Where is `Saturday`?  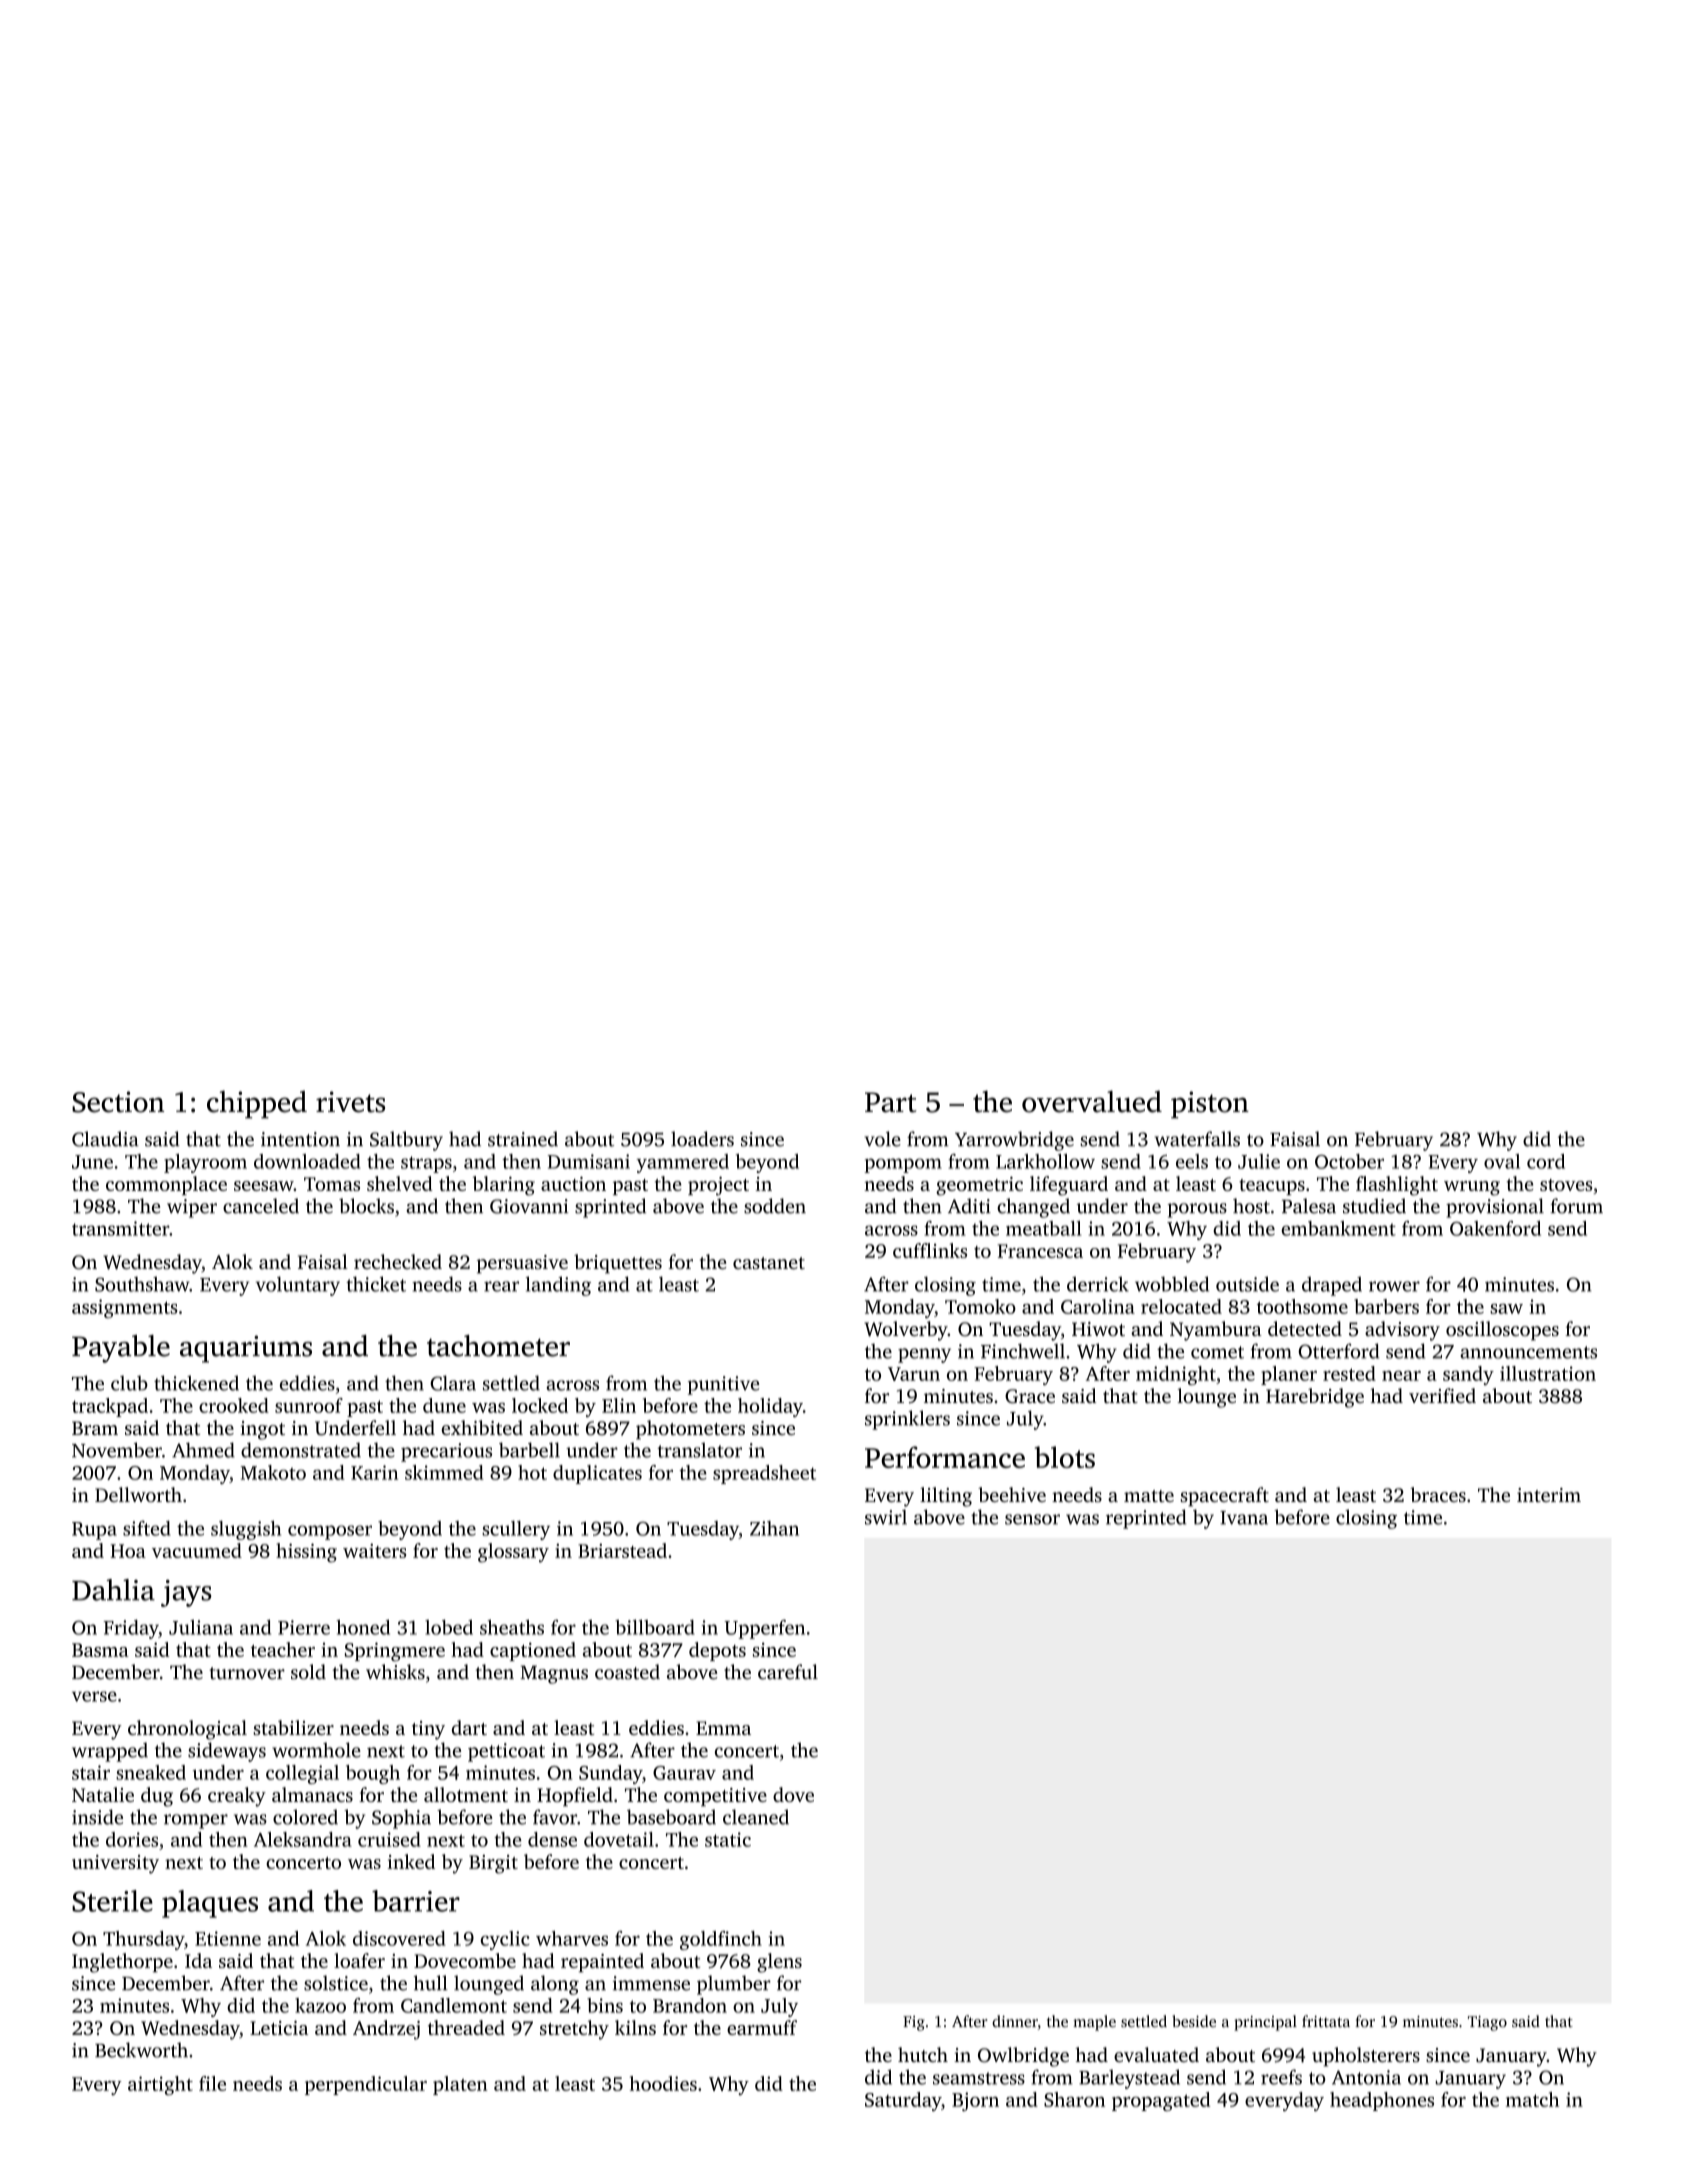 Saturday is located at coordinates (903, 2101).
